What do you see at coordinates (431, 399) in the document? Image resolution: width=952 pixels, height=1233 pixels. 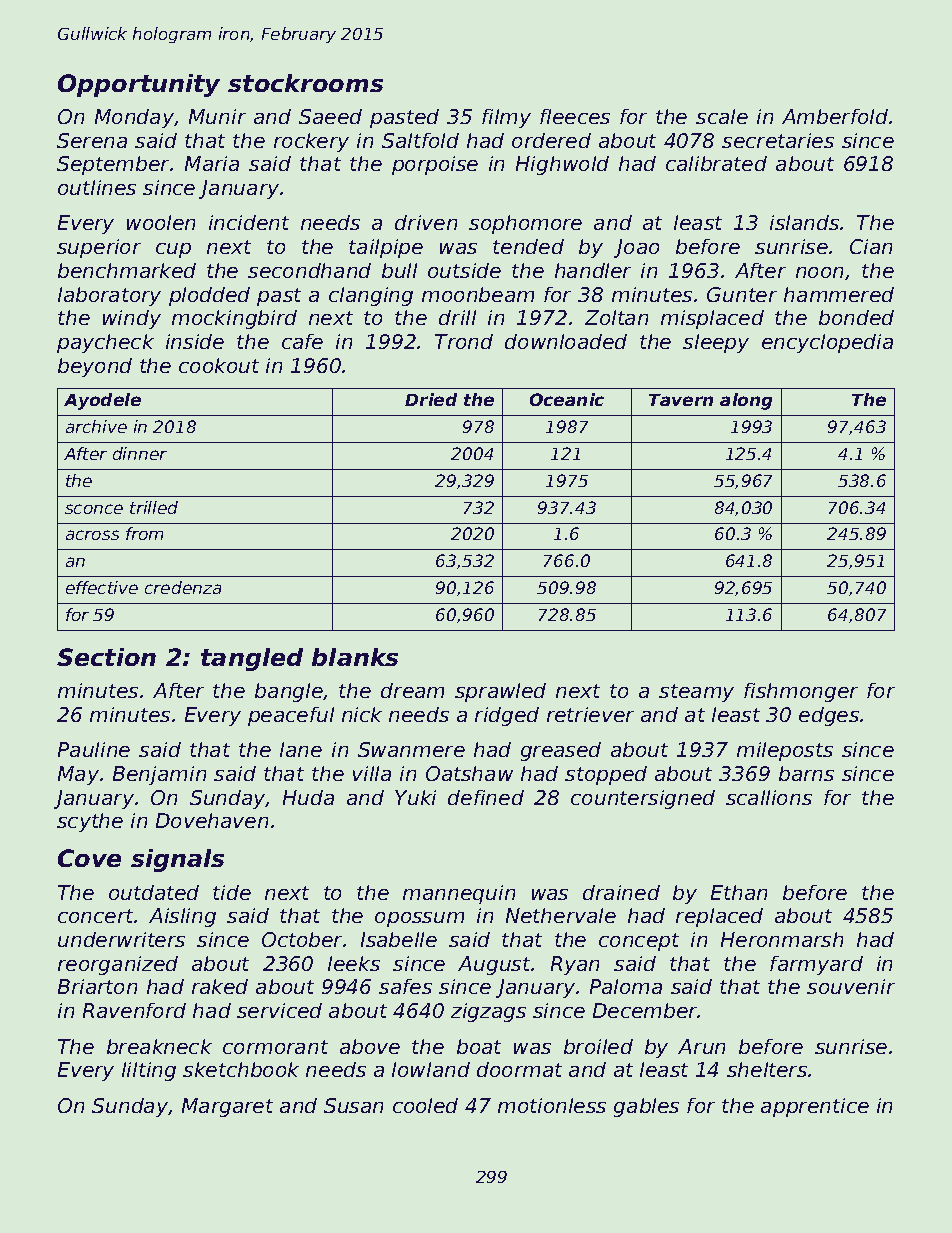 I see `Dried` at bounding box center [431, 399].
